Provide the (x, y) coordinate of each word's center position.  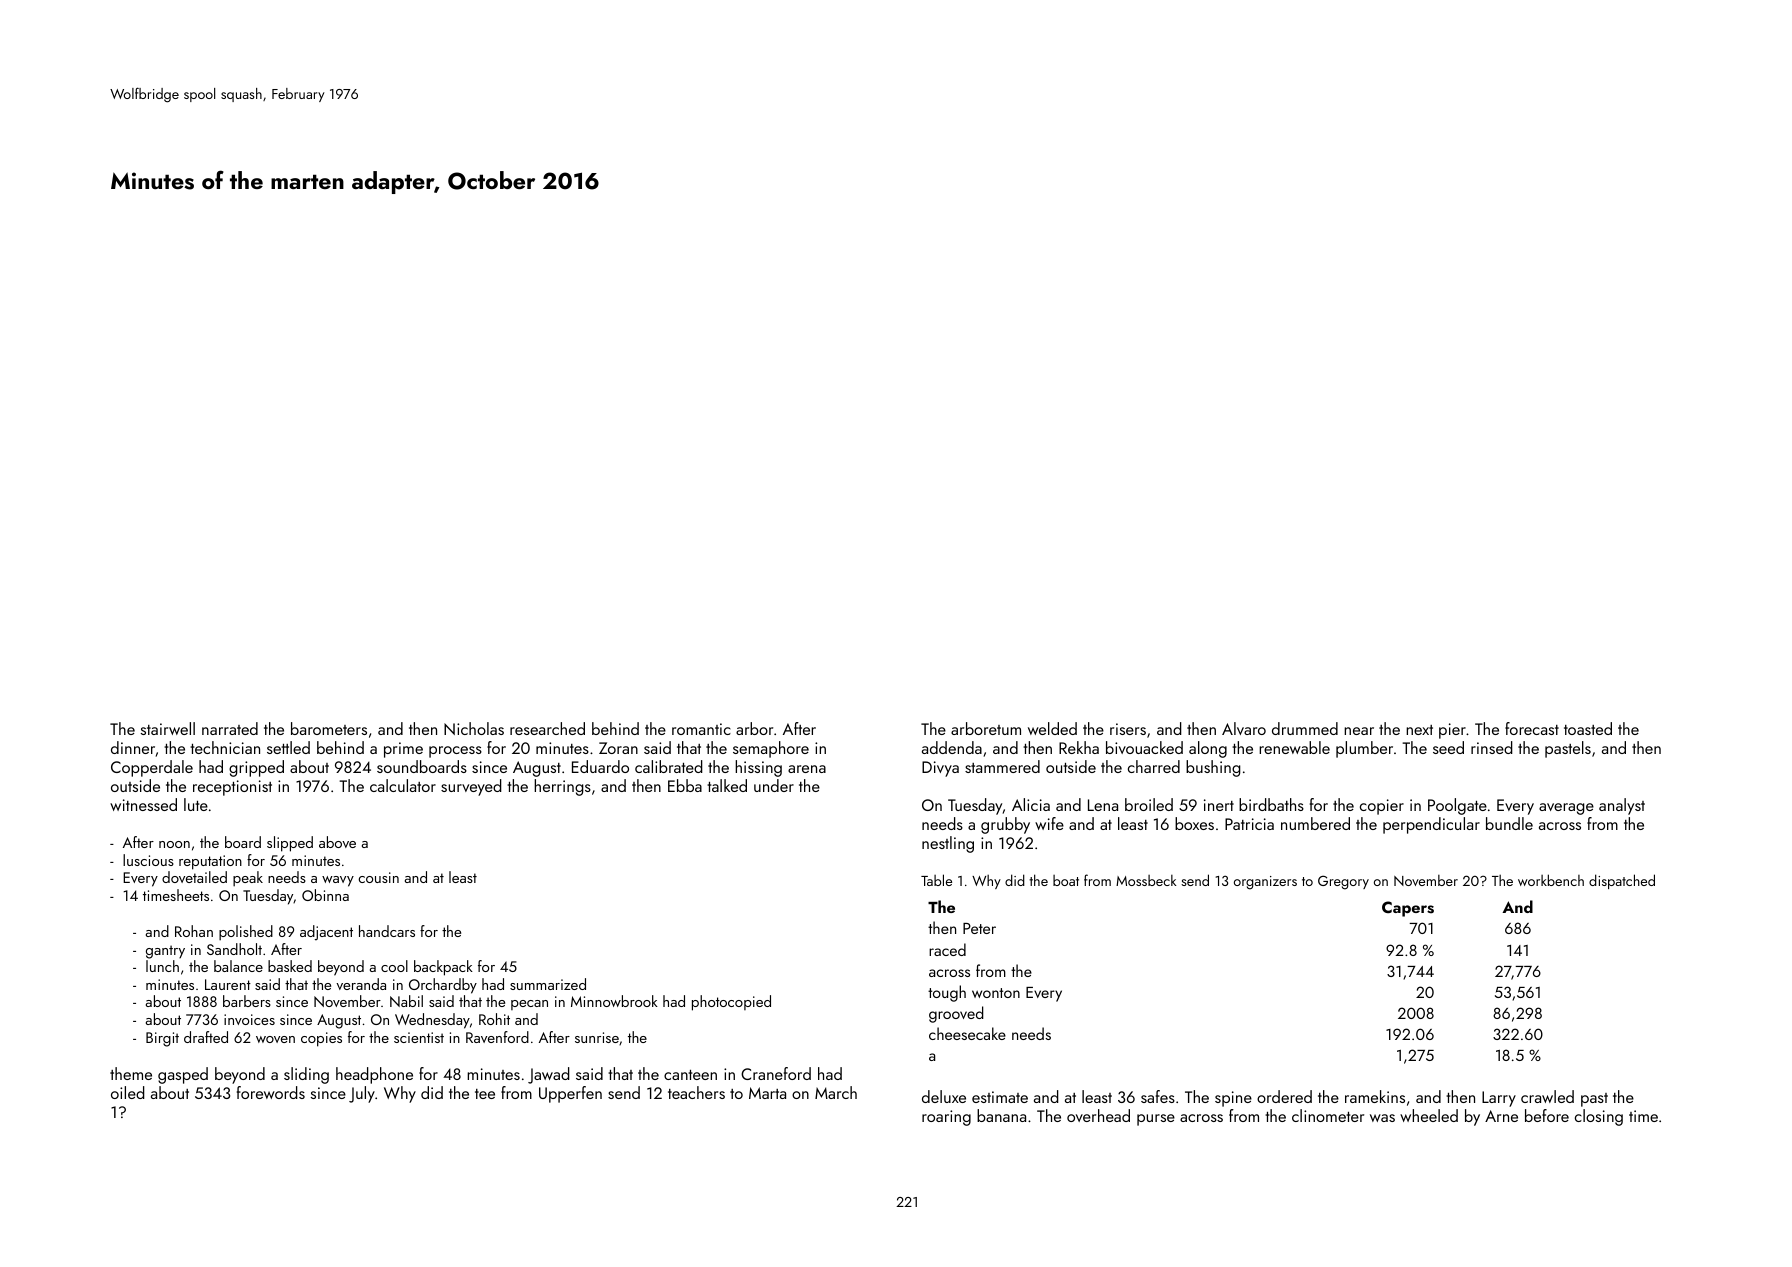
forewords (271, 1092)
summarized (548, 984)
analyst (1622, 806)
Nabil (406, 1001)
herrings (562, 787)
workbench (1551, 880)
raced (947, 949)
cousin (378, 877)
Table (936, 880)
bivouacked (1144, 747)
